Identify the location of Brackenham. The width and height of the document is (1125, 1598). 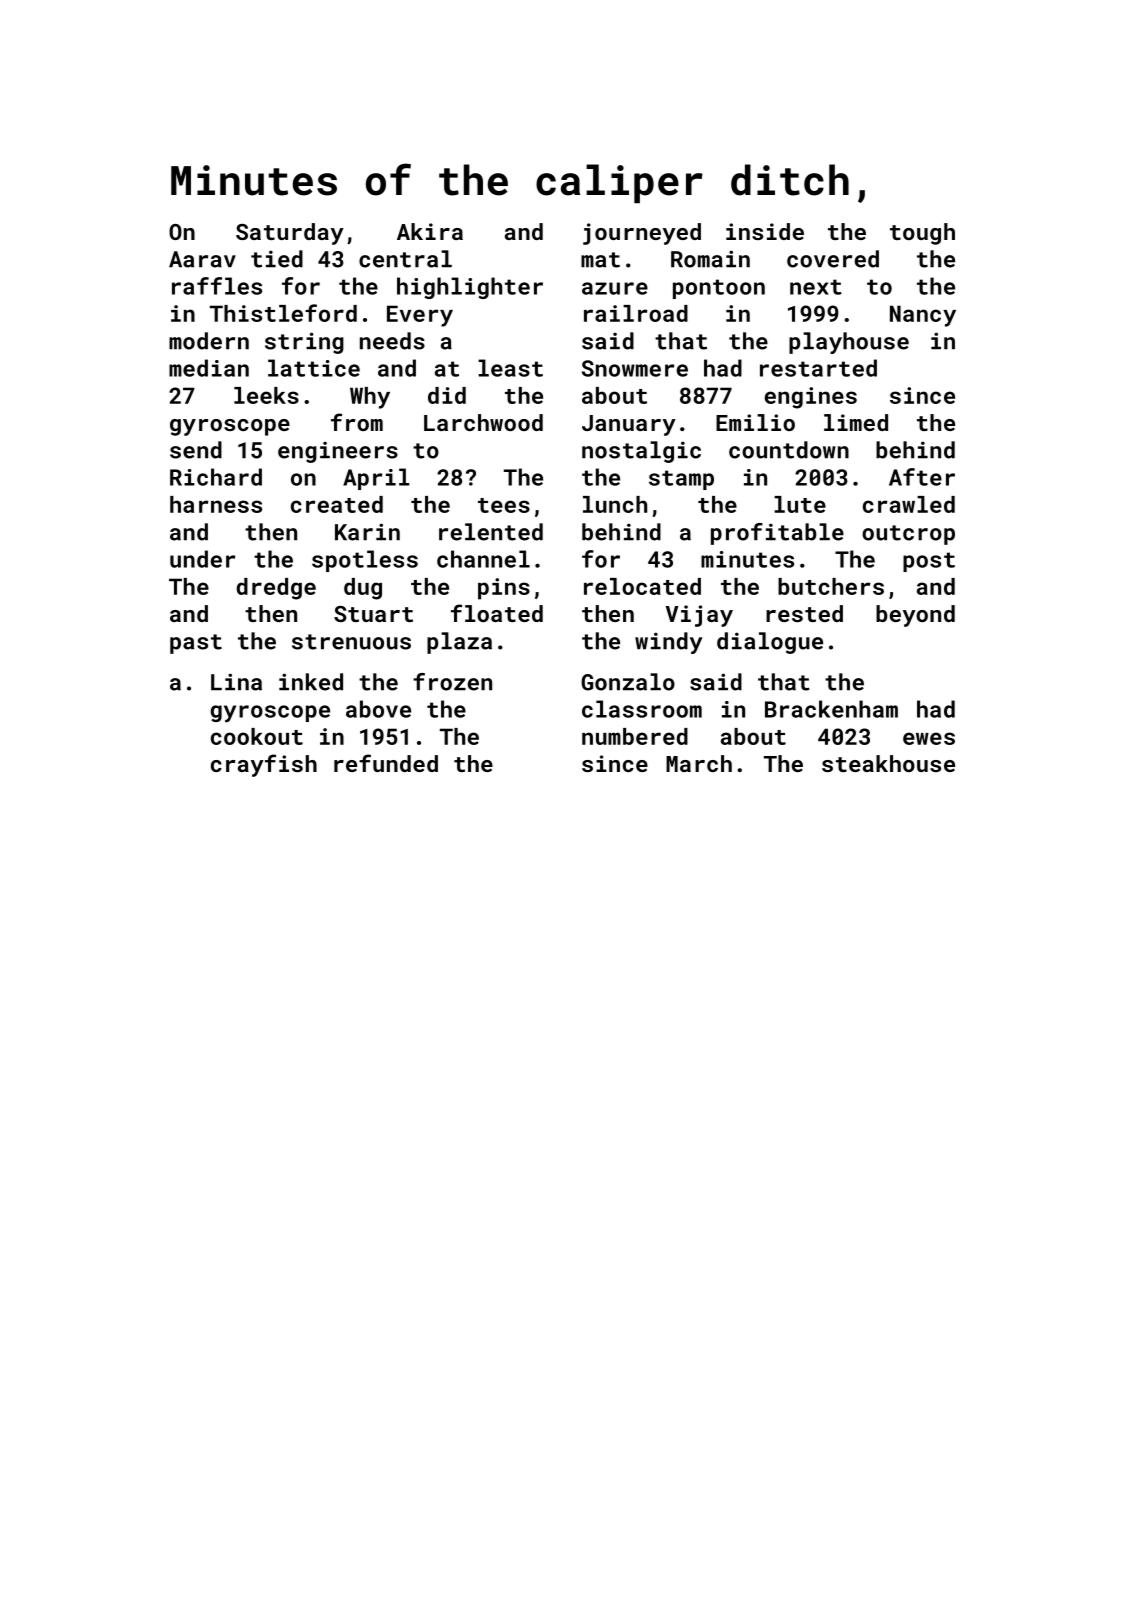
(831, 709).
